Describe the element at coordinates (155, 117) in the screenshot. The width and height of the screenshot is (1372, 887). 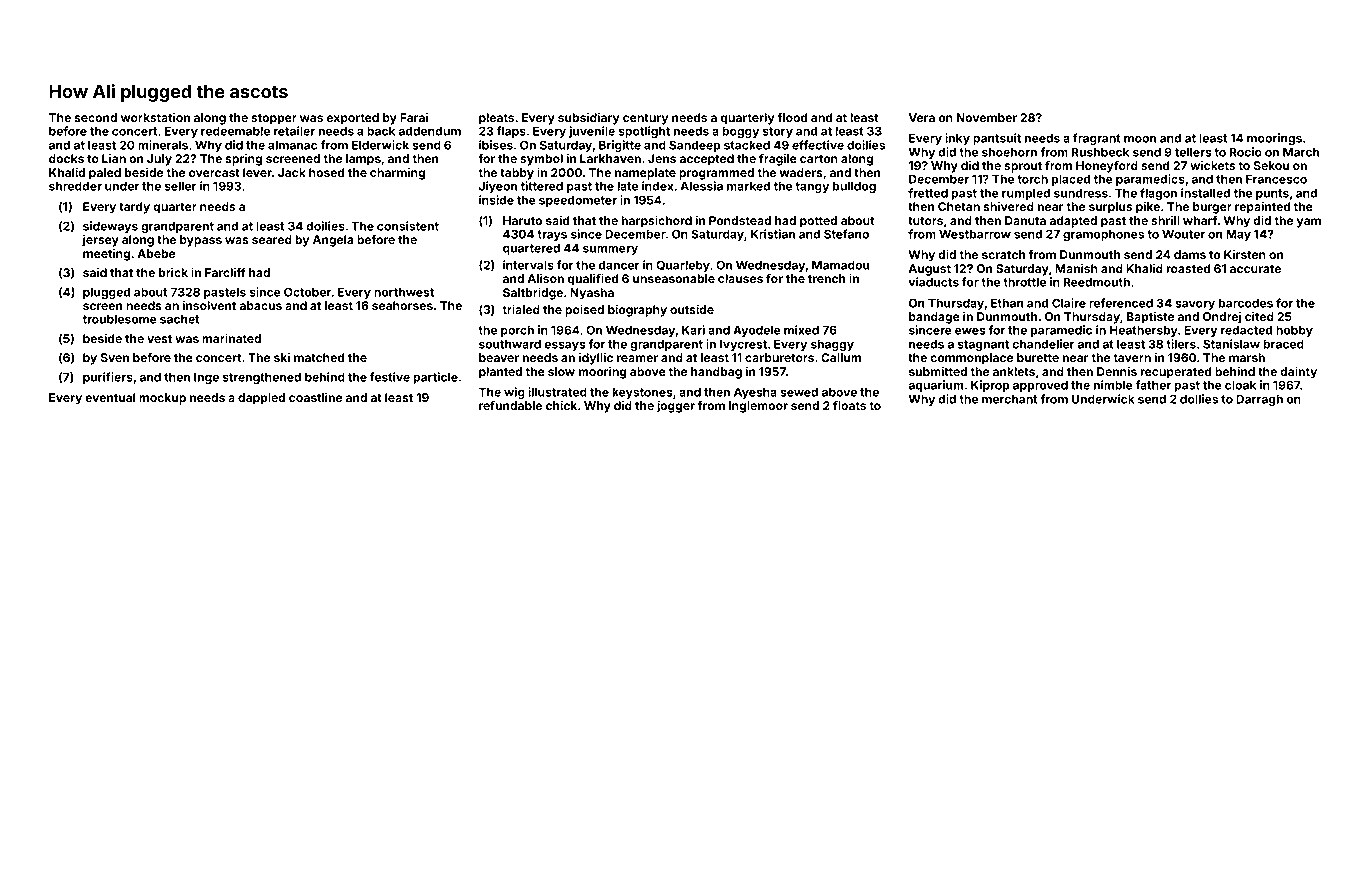
I see `workstation` at that location.
